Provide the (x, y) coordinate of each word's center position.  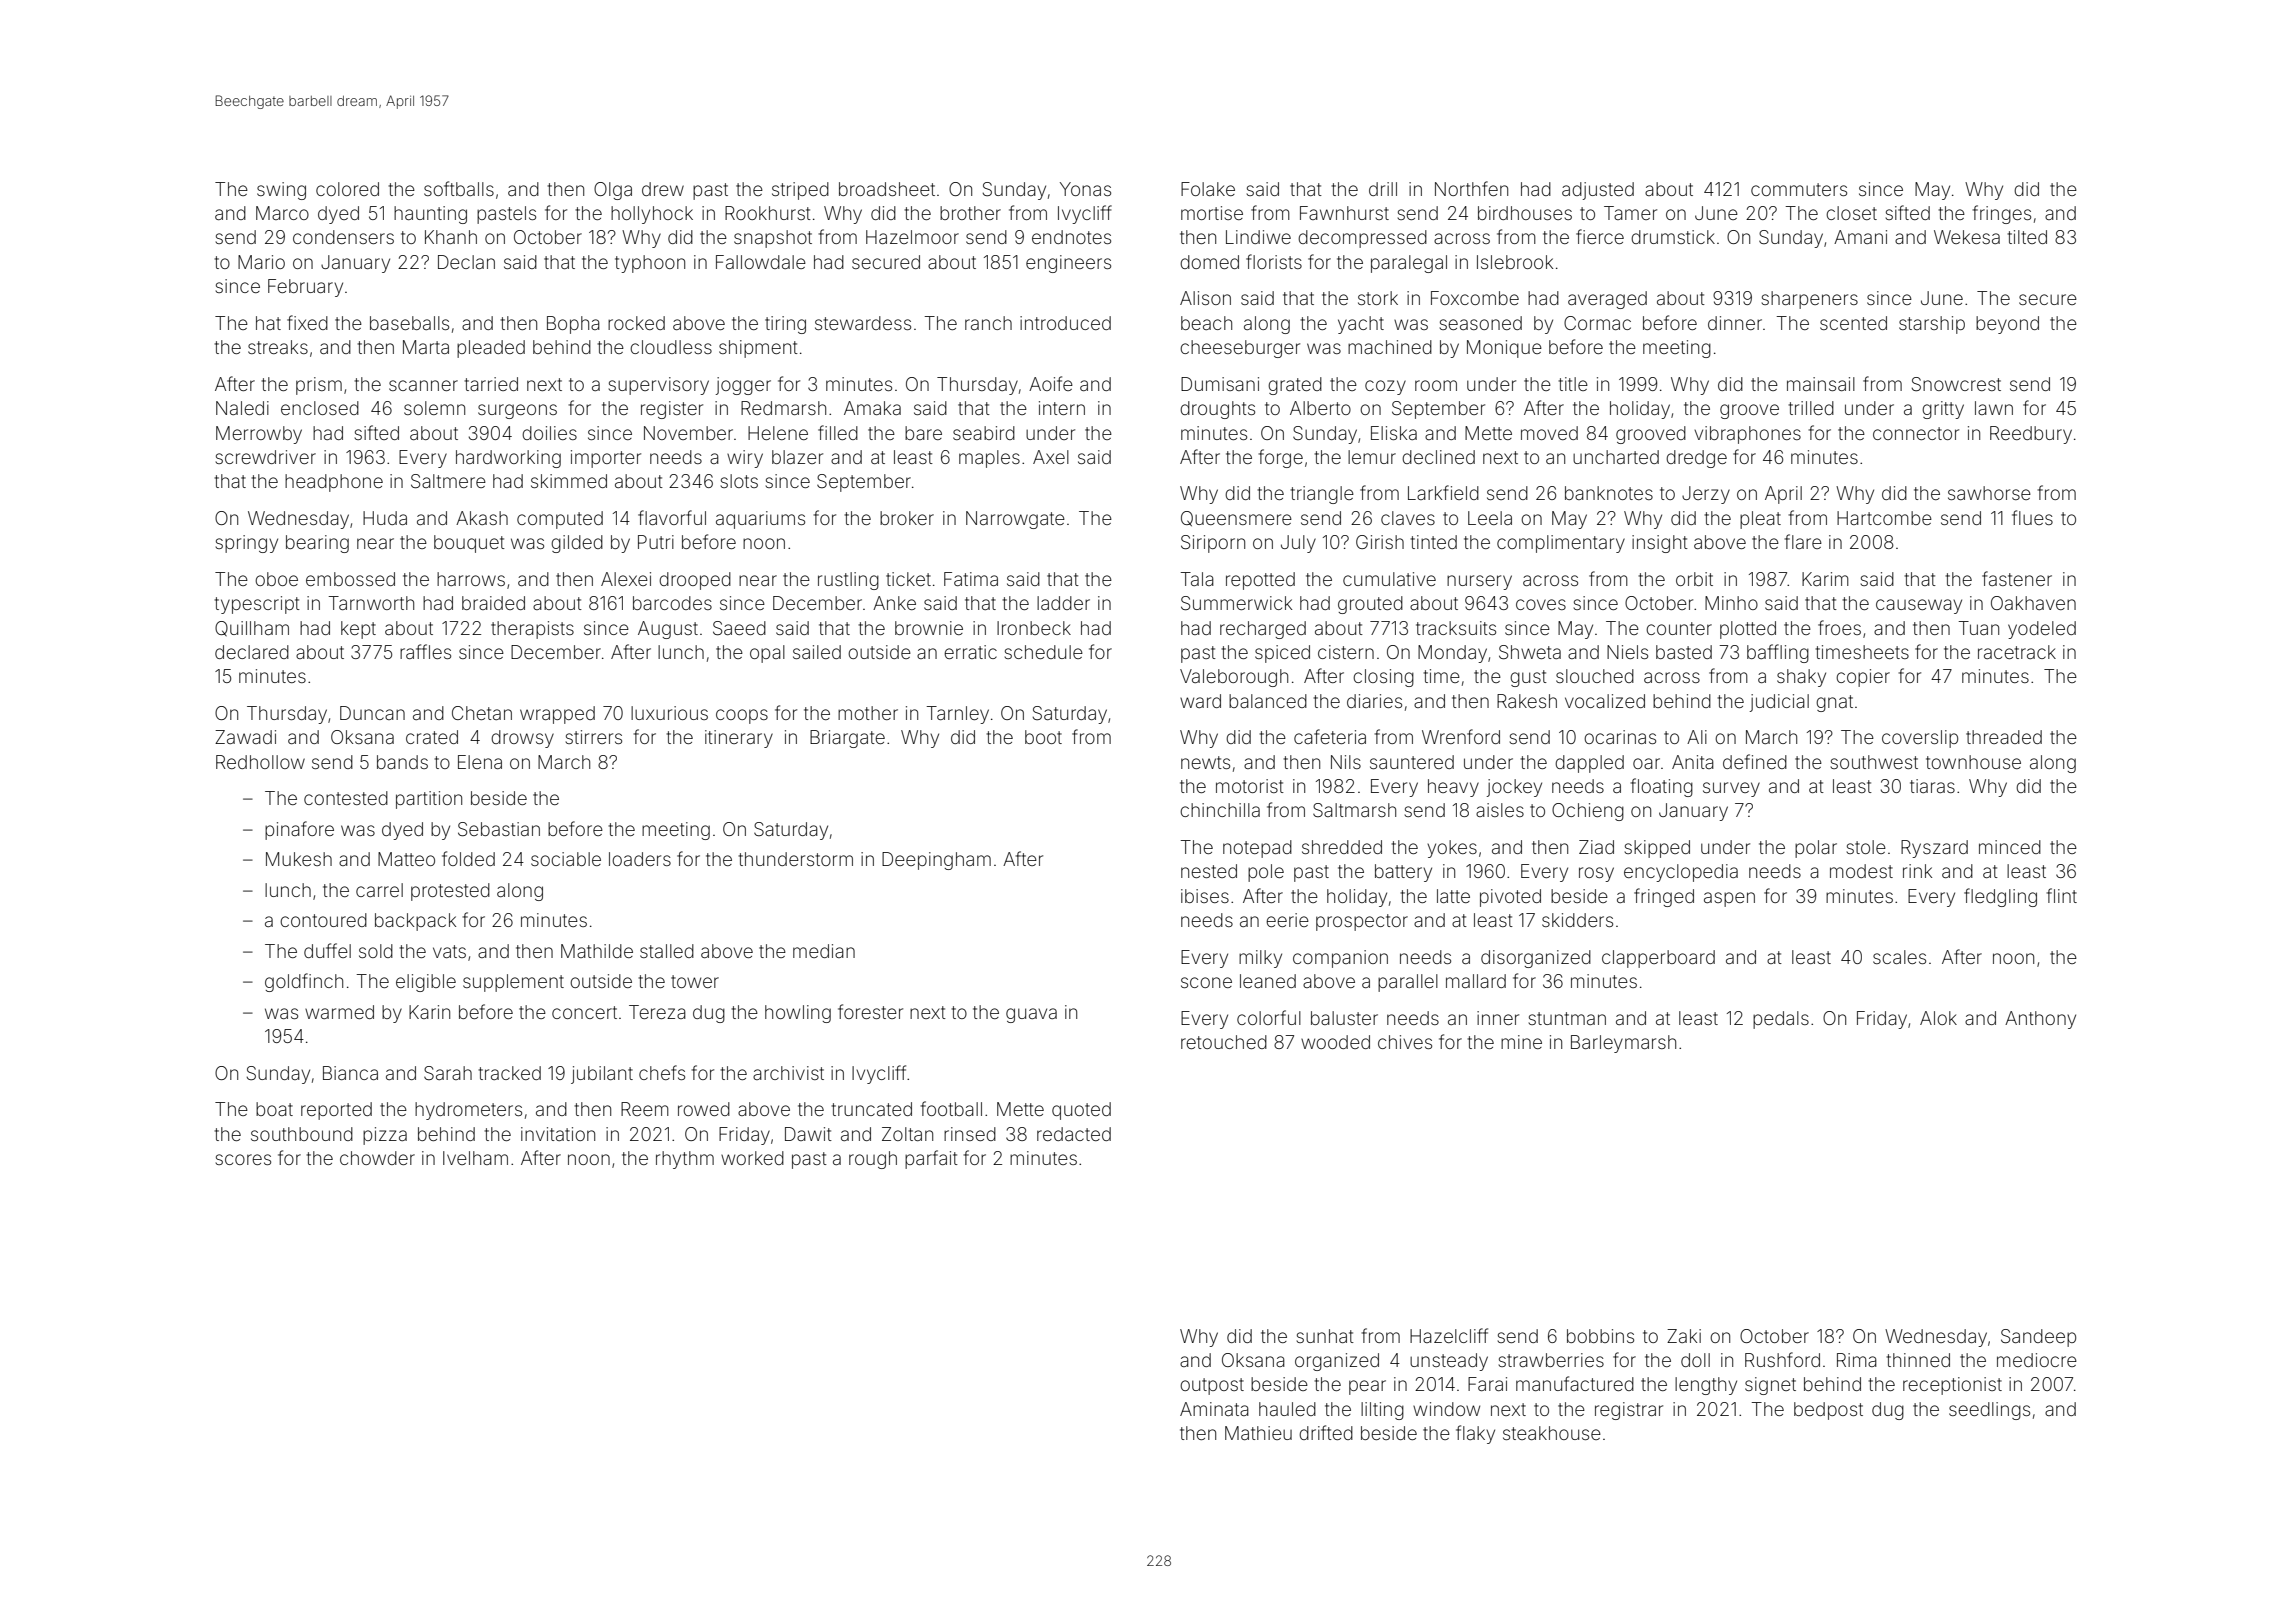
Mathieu (1258, 1433)
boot (1043, 737)
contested (346, 798)
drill (1383, 189)
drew (663, 189)
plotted (1748, 630)
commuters (1799, 189)
